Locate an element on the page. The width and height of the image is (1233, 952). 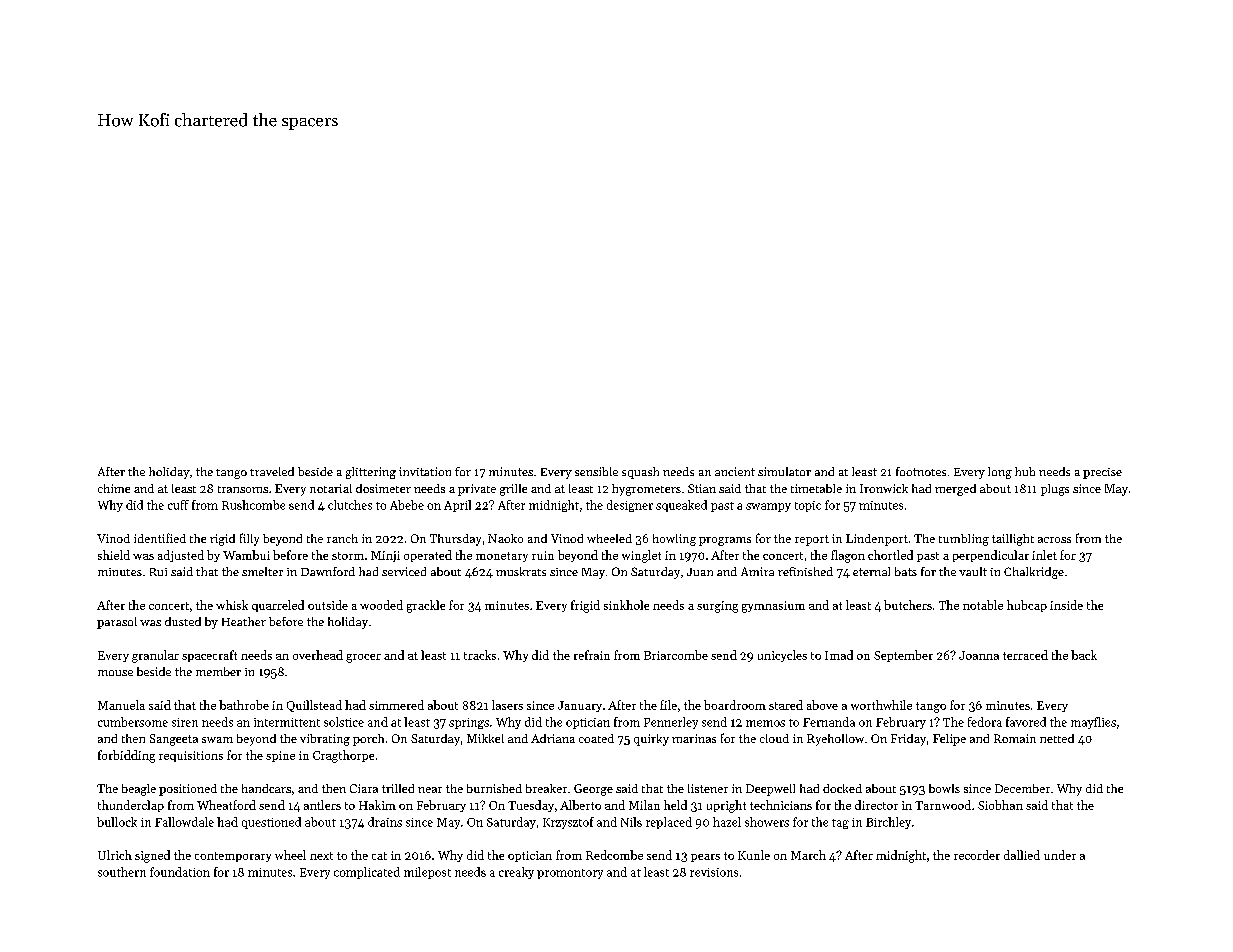
long is located at coordinates (1000, 473).
